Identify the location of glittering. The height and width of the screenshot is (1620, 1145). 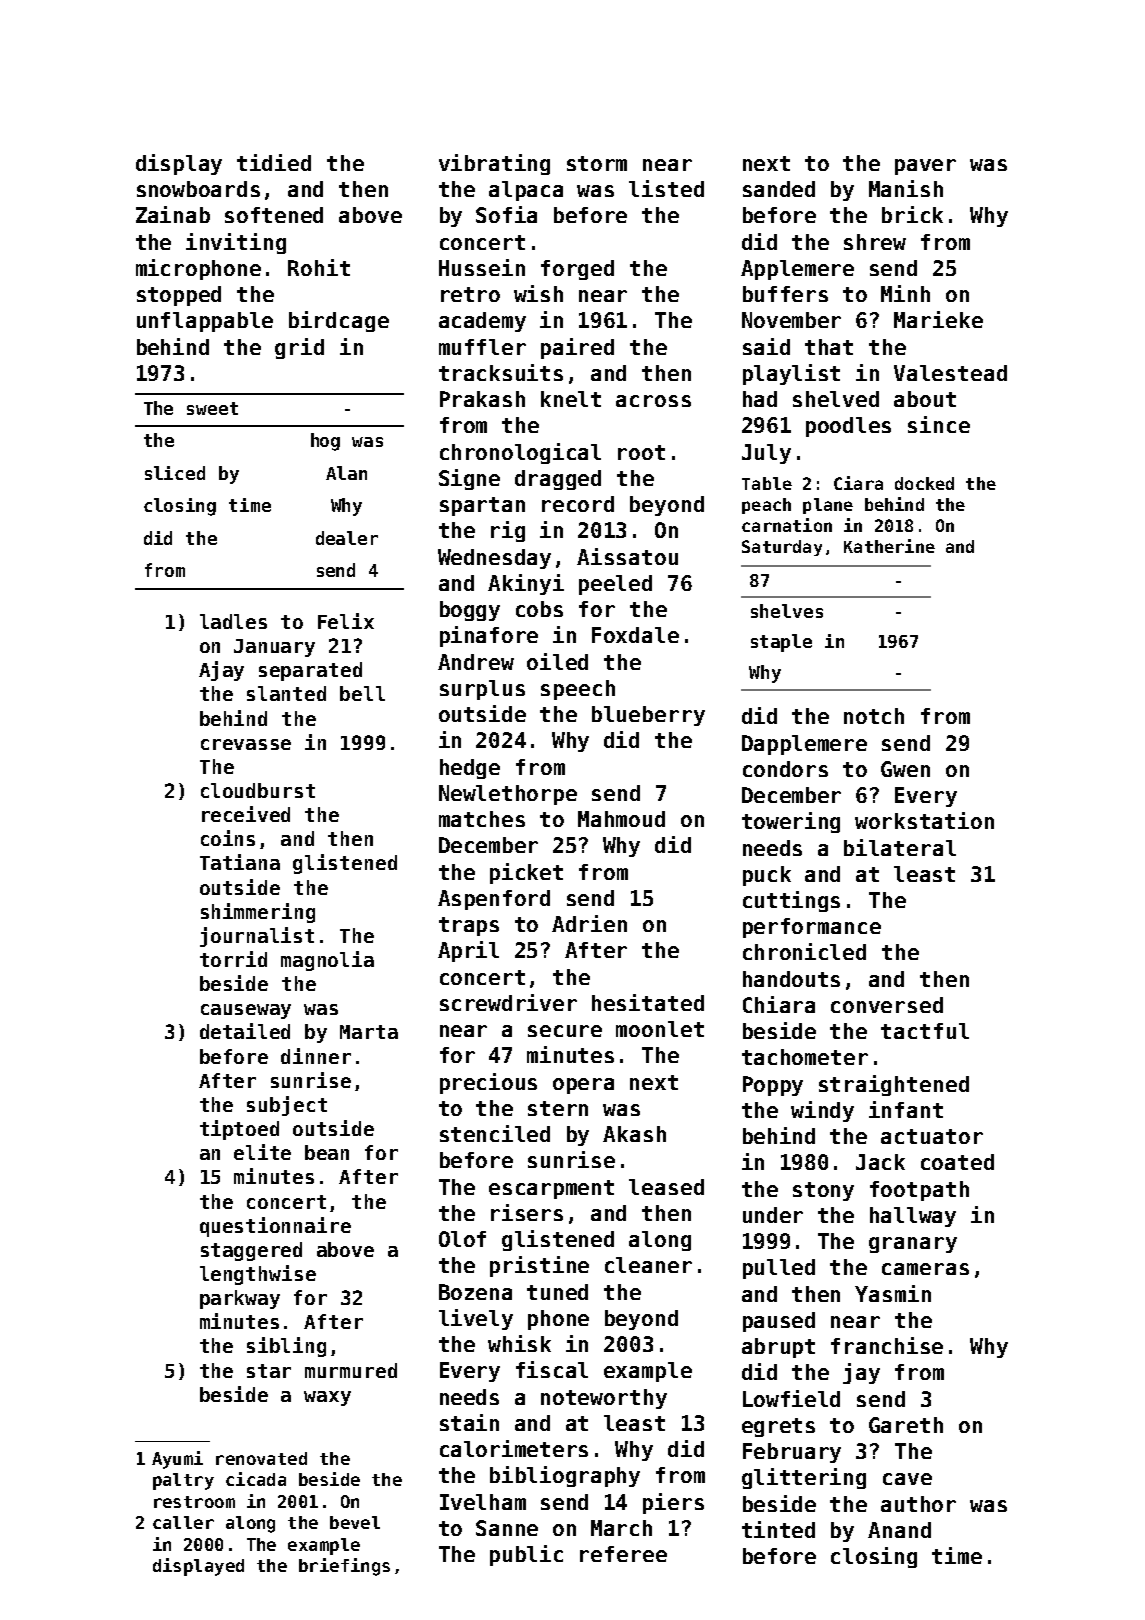
(804, 1478).
